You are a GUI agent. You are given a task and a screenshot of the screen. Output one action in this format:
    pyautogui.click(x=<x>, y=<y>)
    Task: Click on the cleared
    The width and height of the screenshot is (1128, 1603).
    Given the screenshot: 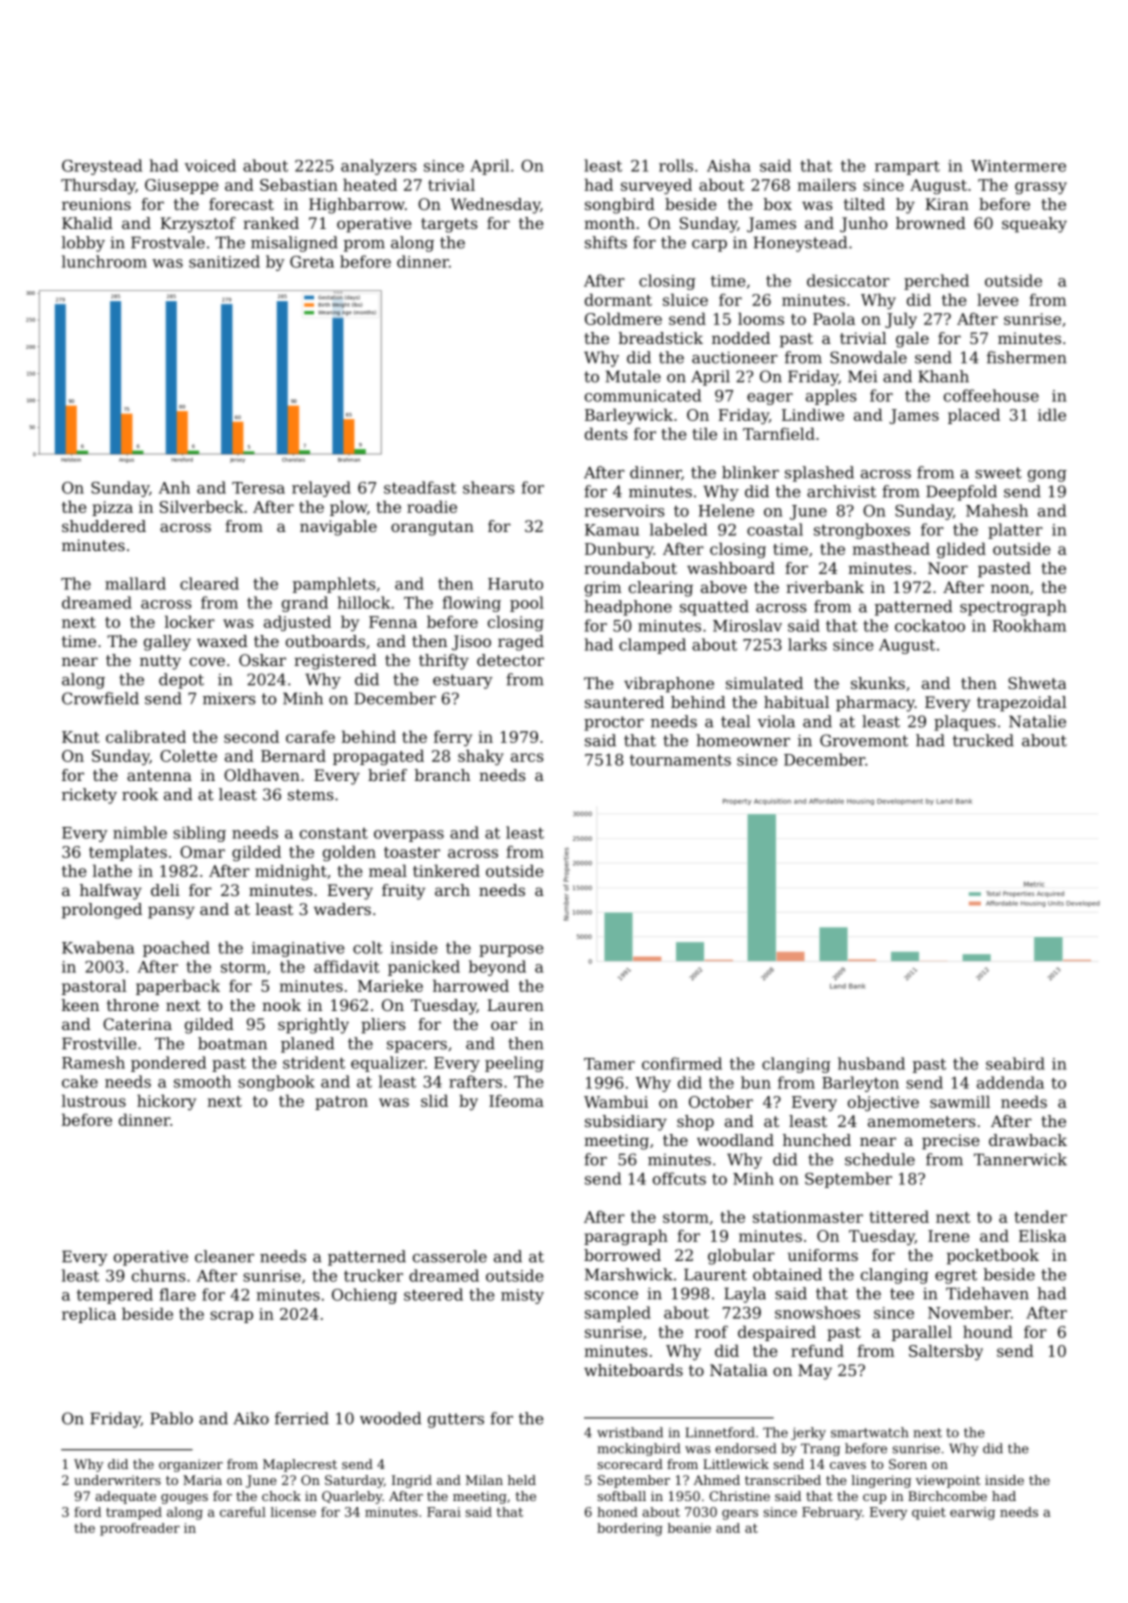 What is the action you would take?
    pyautogui.click(x=209, y=583)
